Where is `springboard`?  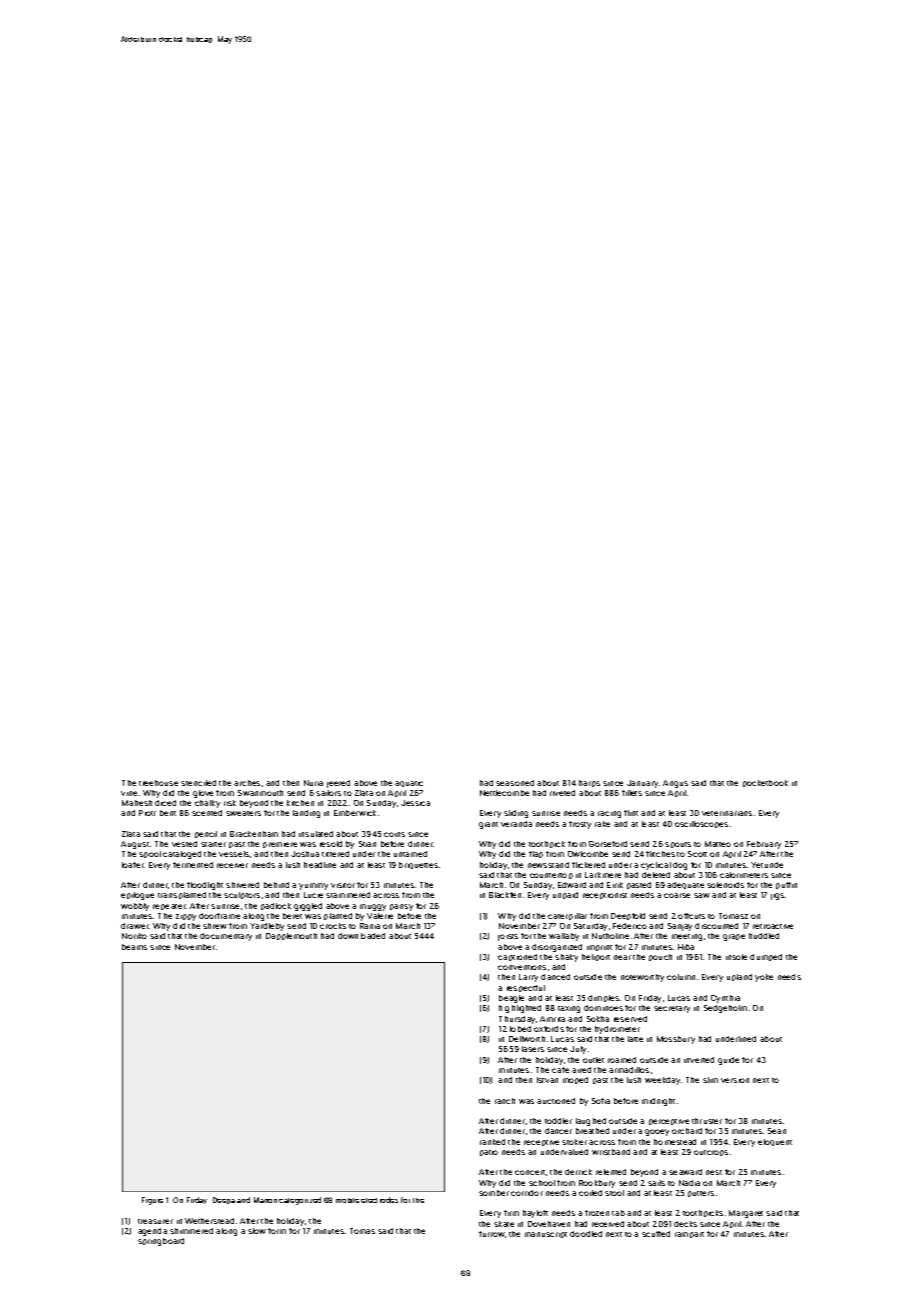 springboard is located at coordinates (161, 1242).
